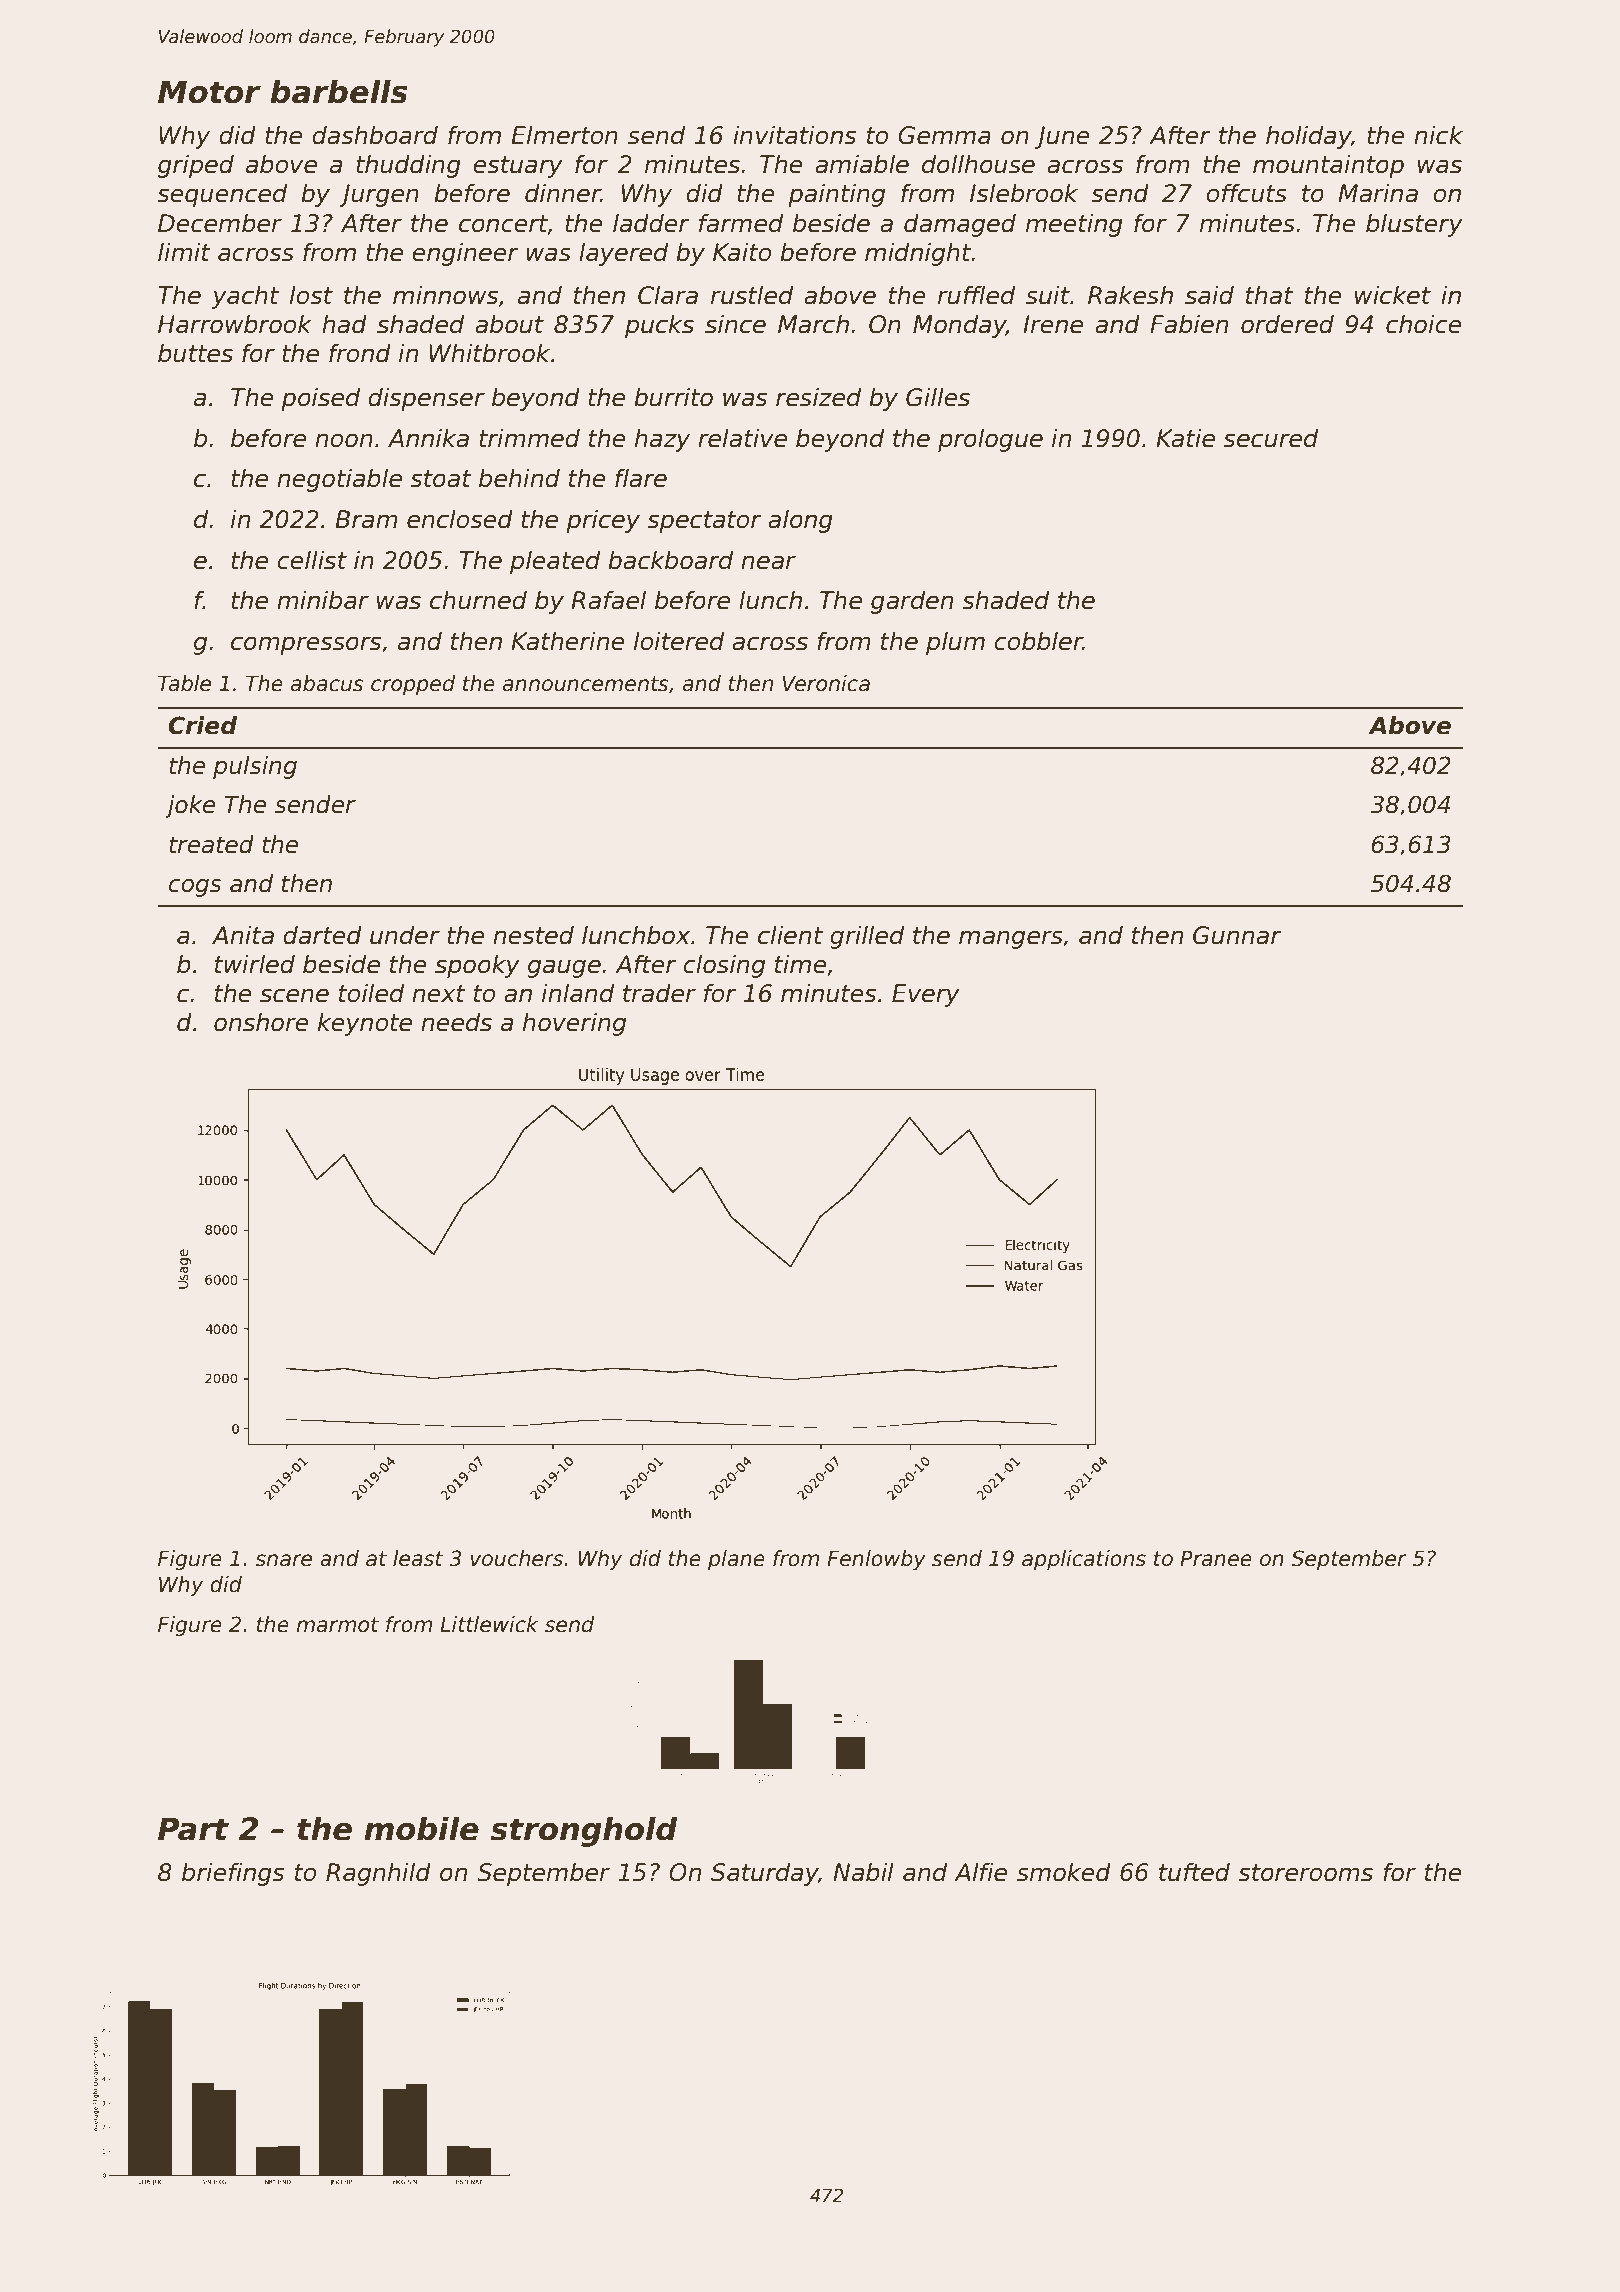  I want to click on cellist, so click(312, 560).
